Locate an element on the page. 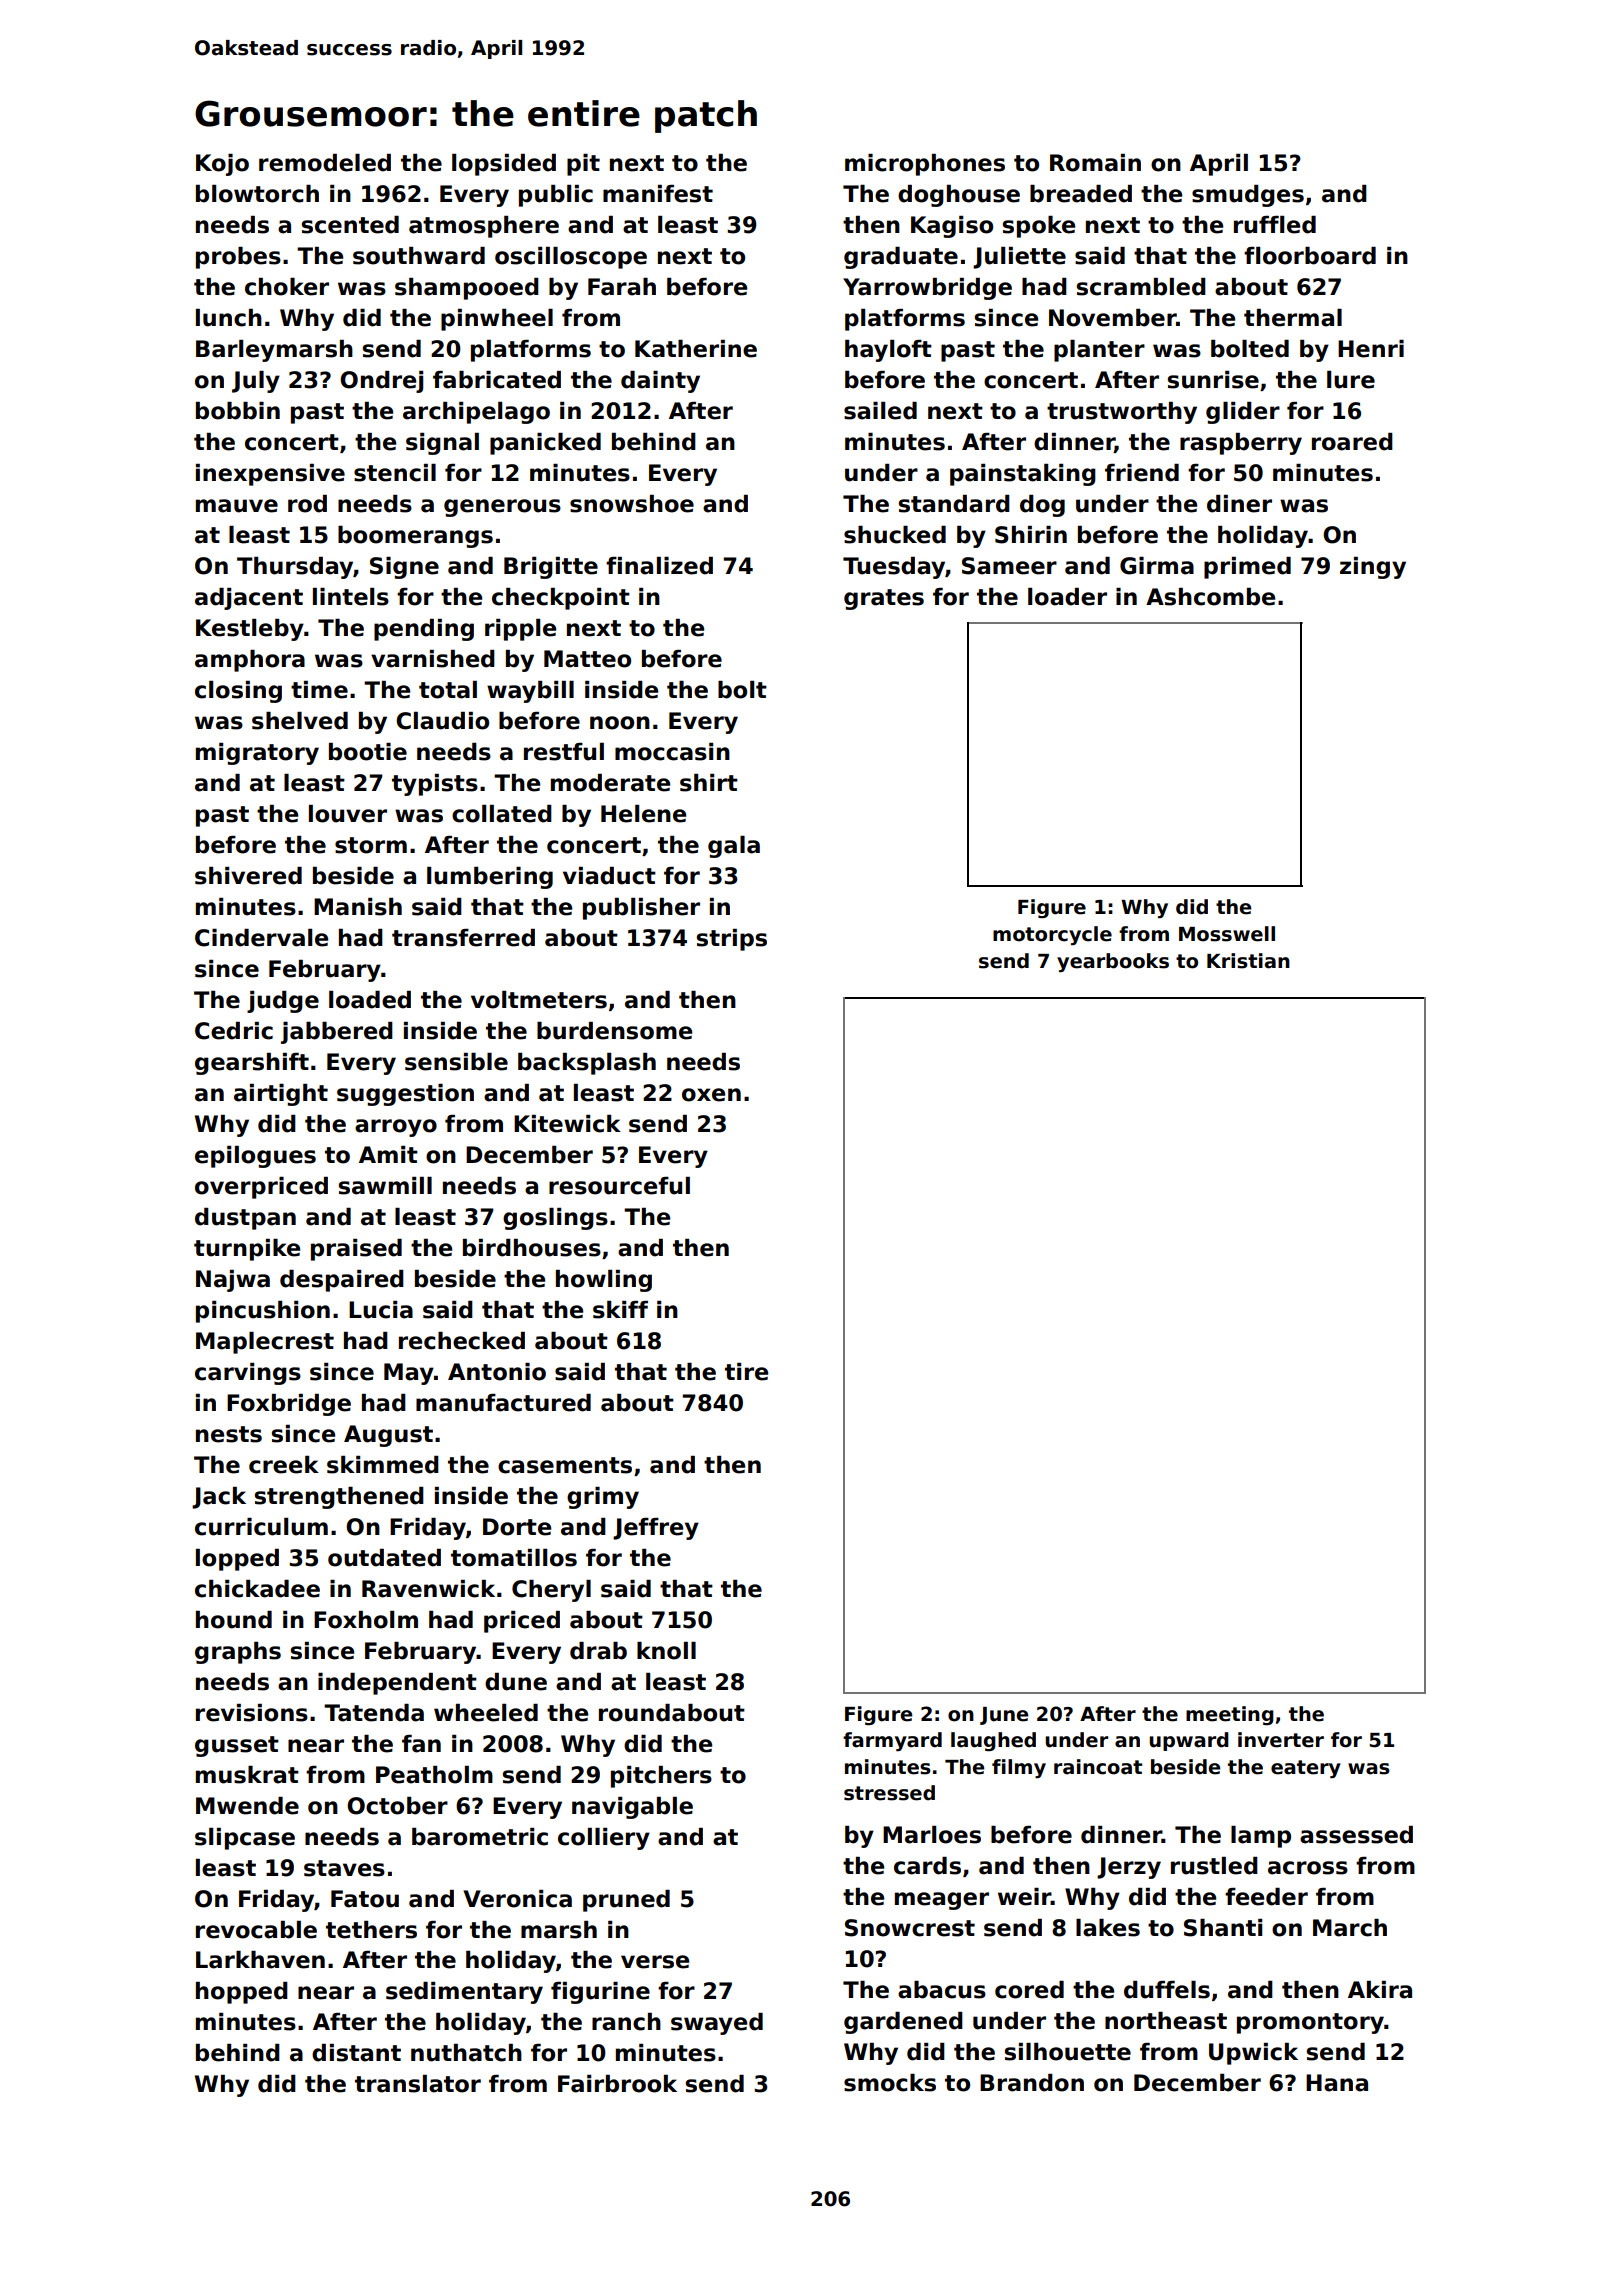  loader is located at coordinates (1067, 597).
